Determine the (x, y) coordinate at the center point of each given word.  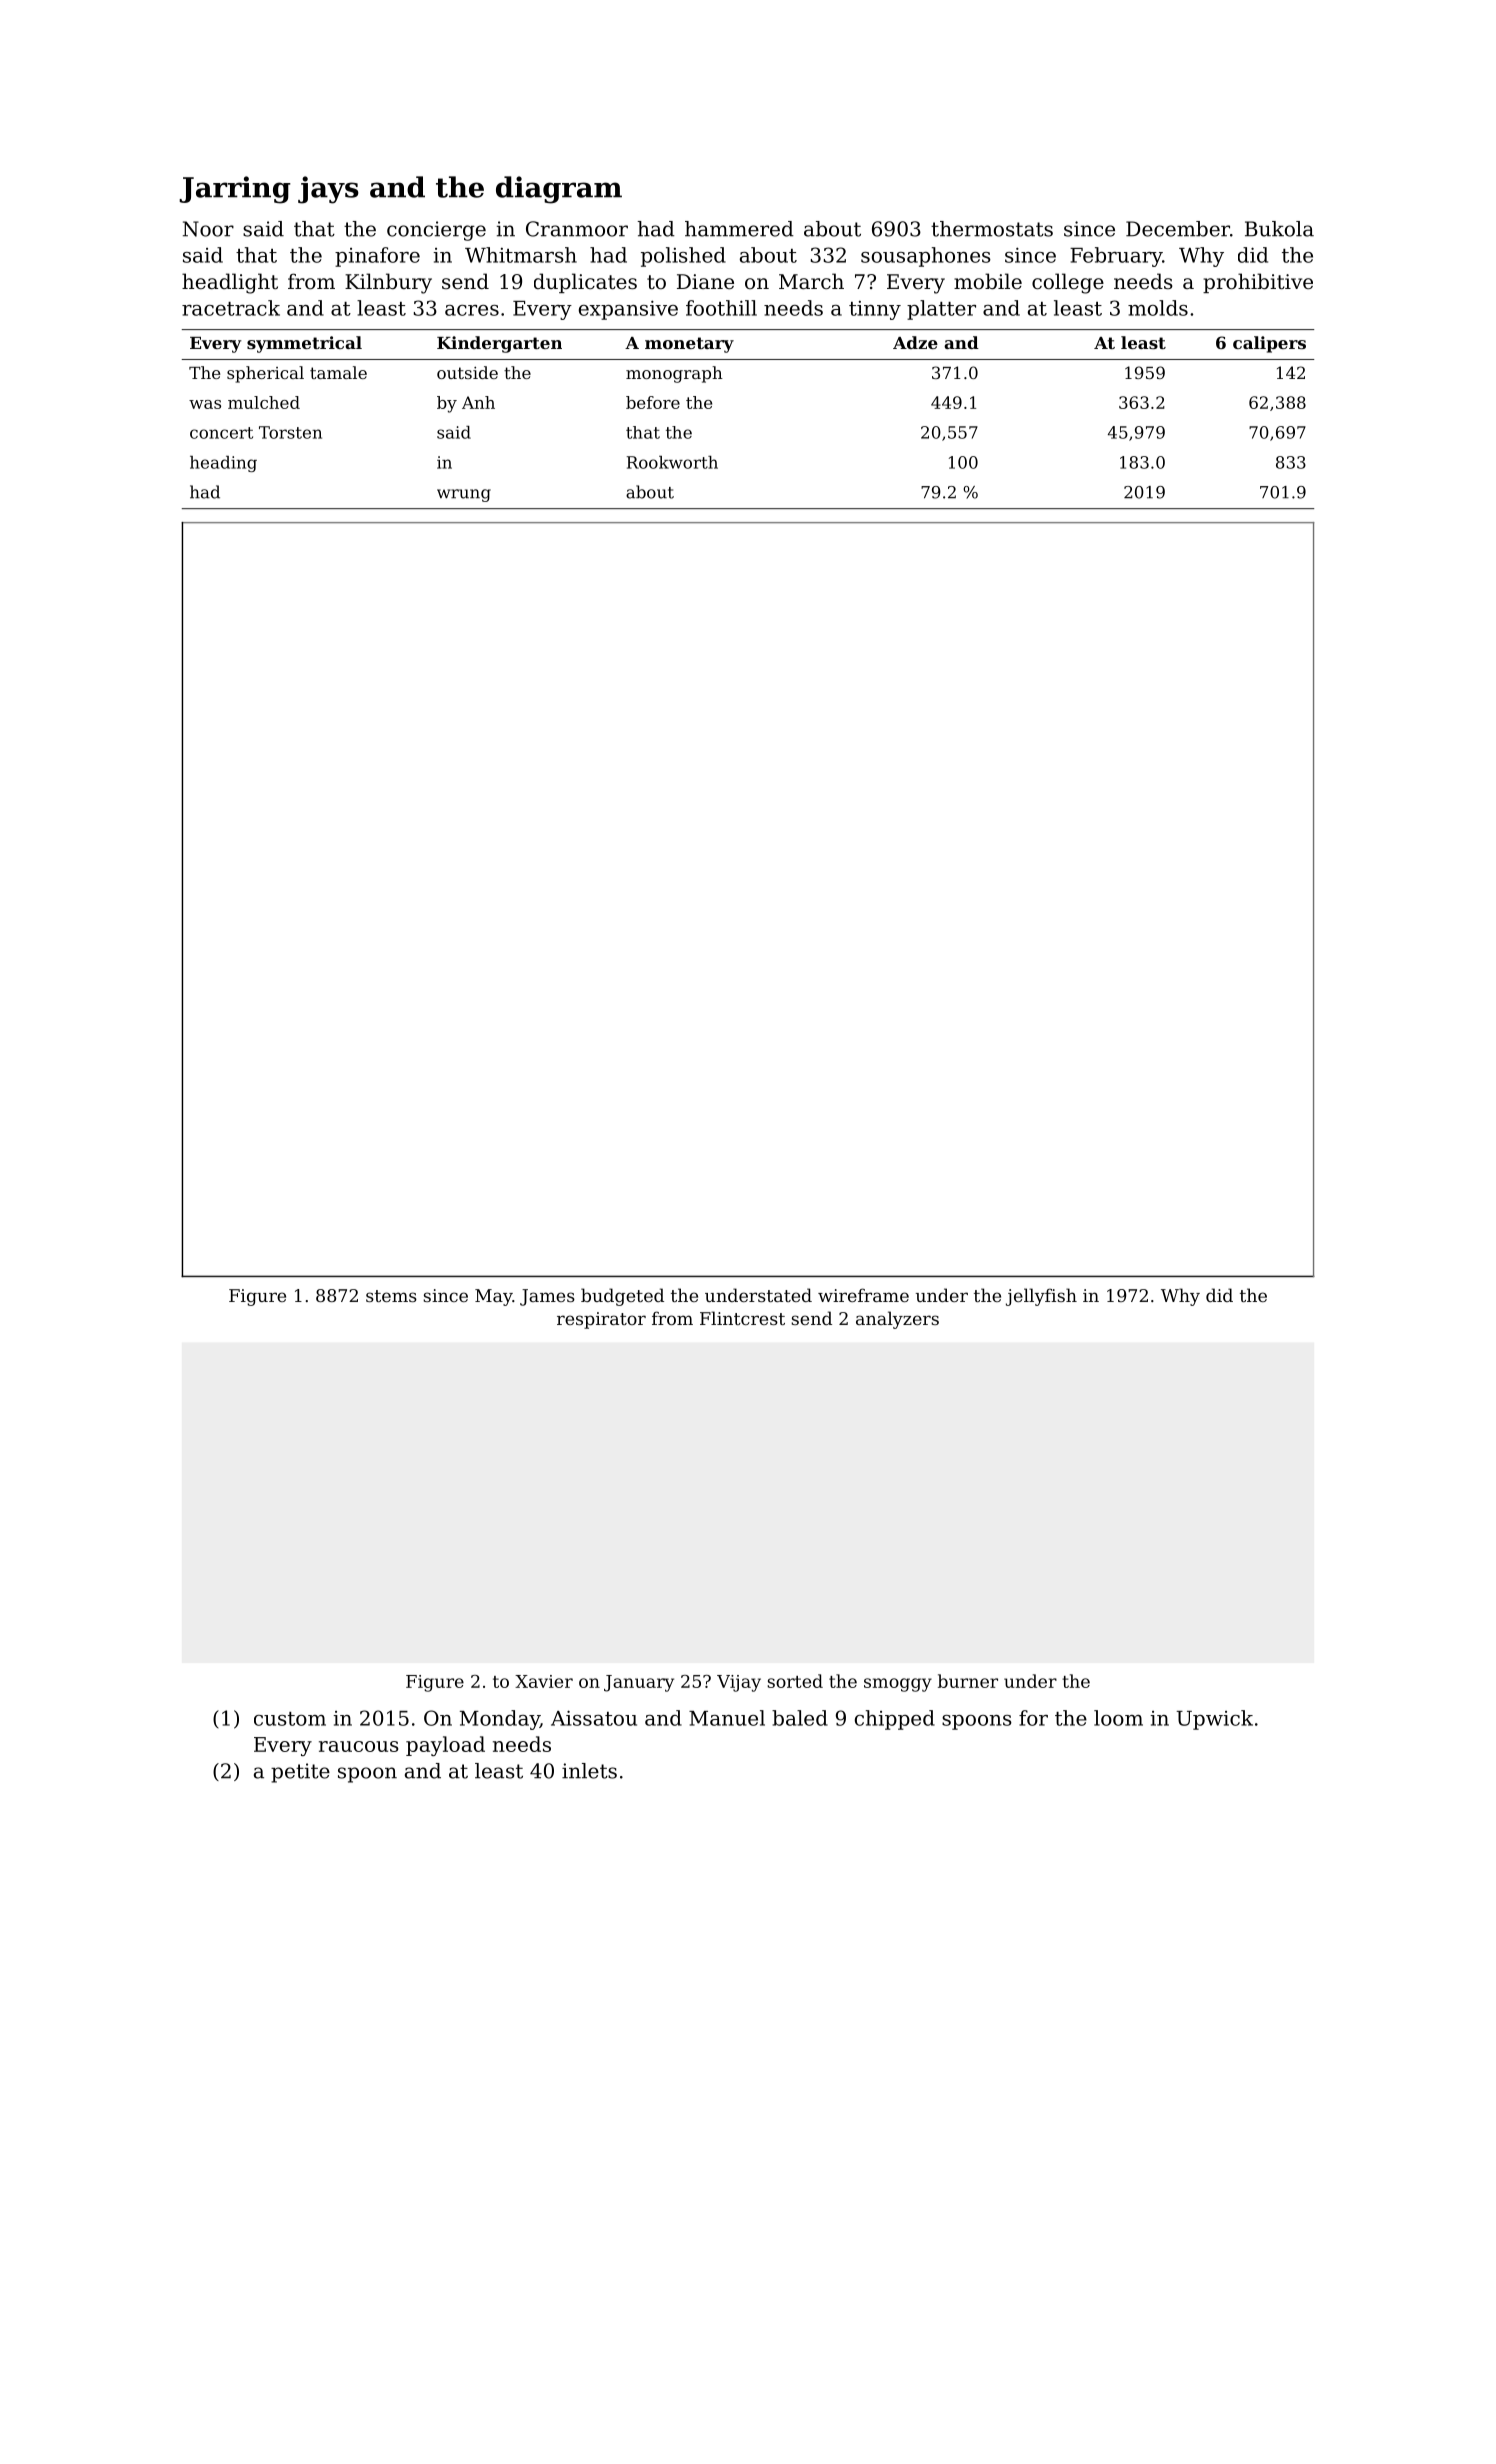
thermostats (992, 229)
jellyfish (1041, 1297)
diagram (559, 190)
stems (391, 1296)
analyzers (897, 1320)
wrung (464, 495)
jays (328, 190)
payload (445, 1746)
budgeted (622, 1297)
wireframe (863, 1295)
